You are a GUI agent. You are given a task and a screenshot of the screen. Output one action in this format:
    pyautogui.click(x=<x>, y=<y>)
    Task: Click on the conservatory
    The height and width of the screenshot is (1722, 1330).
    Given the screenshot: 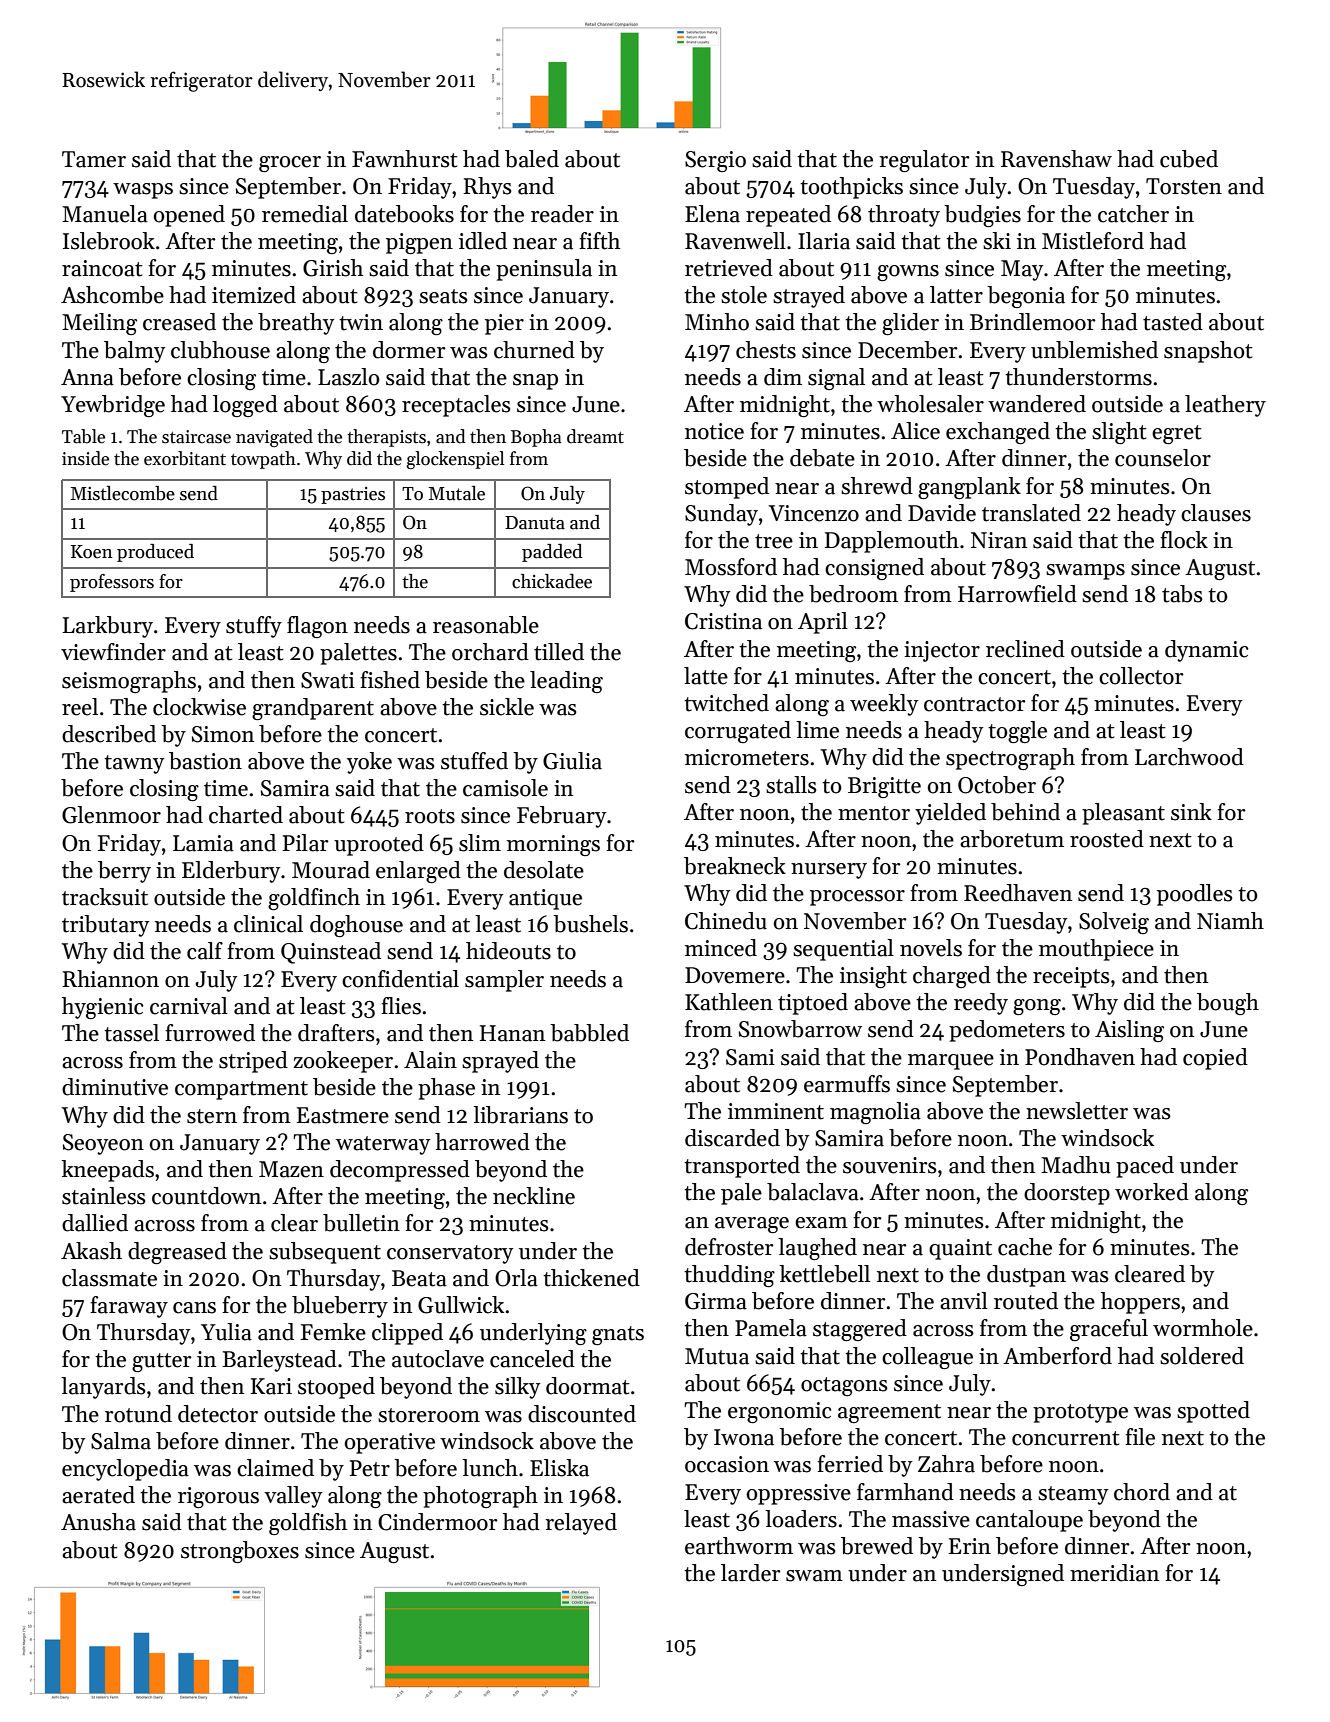 What is the action you would take?
    pyautogui.click(x=450, y=1254)
